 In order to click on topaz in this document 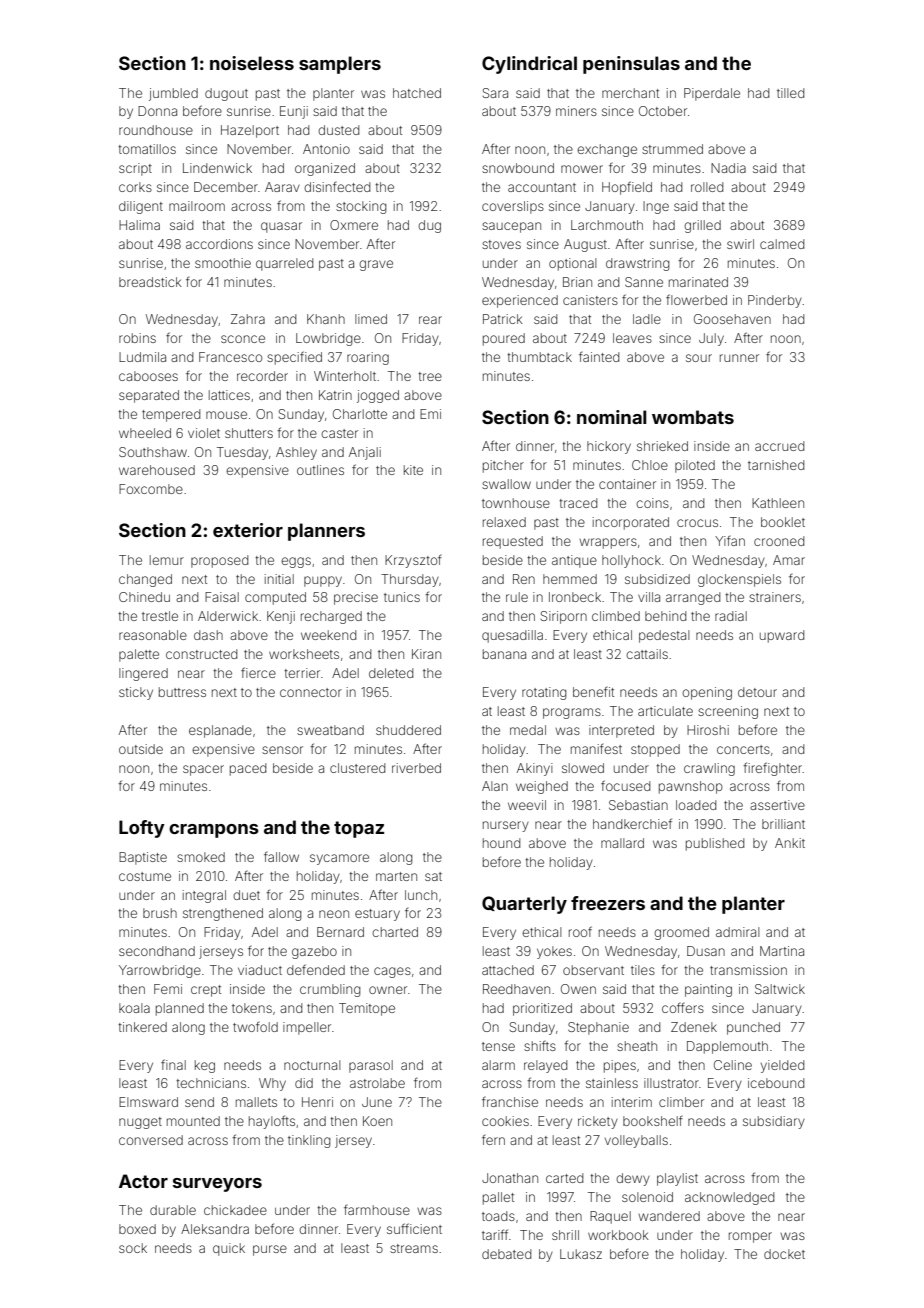, I will do `click(359, 829)`.
